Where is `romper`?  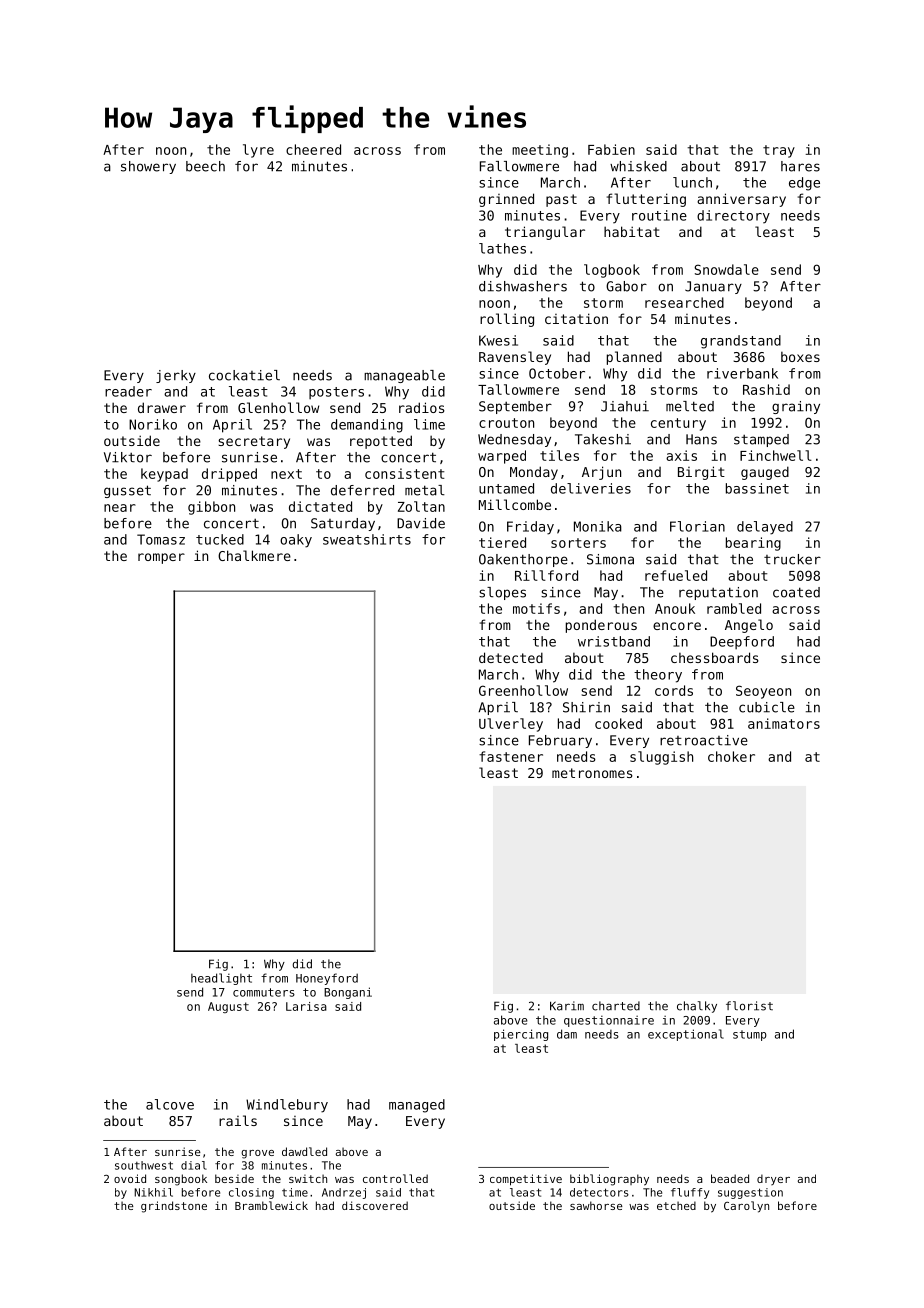 romper is located at coordinates (161, 558).
